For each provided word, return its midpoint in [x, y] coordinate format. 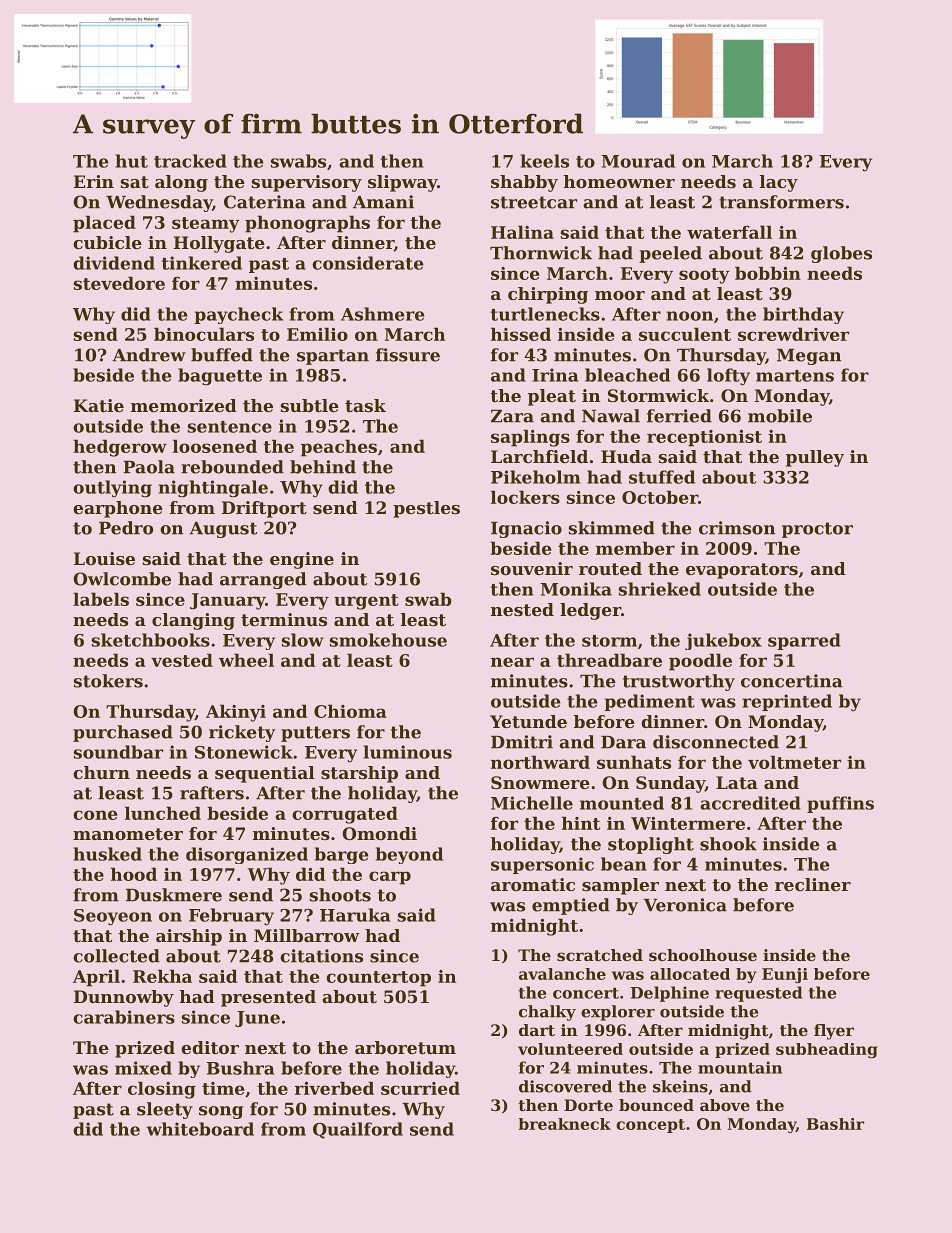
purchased [123, 733]
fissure [408, 355]
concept [650, 1126]
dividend [114, 263]
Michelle [532, 803]
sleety [165, 1110]
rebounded [232, 467]
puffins [840, 804]
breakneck [564, 1124]
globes [841, 254]
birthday [803, 315]
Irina [555, 375]
